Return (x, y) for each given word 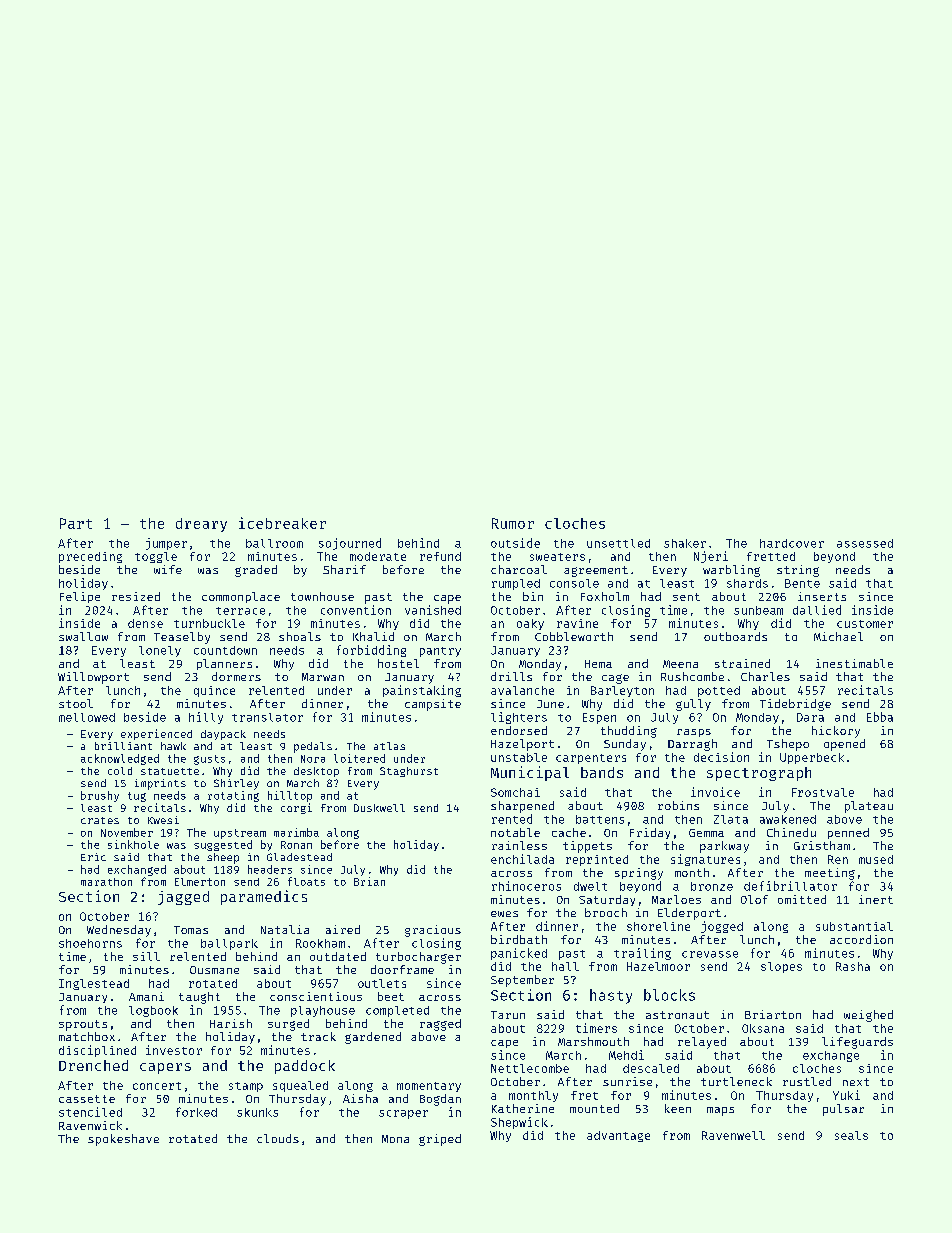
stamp (246, 1087)
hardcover (792, 543)
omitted (802, 899)
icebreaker (282, 523)
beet (391, 996)
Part (76, 523)
